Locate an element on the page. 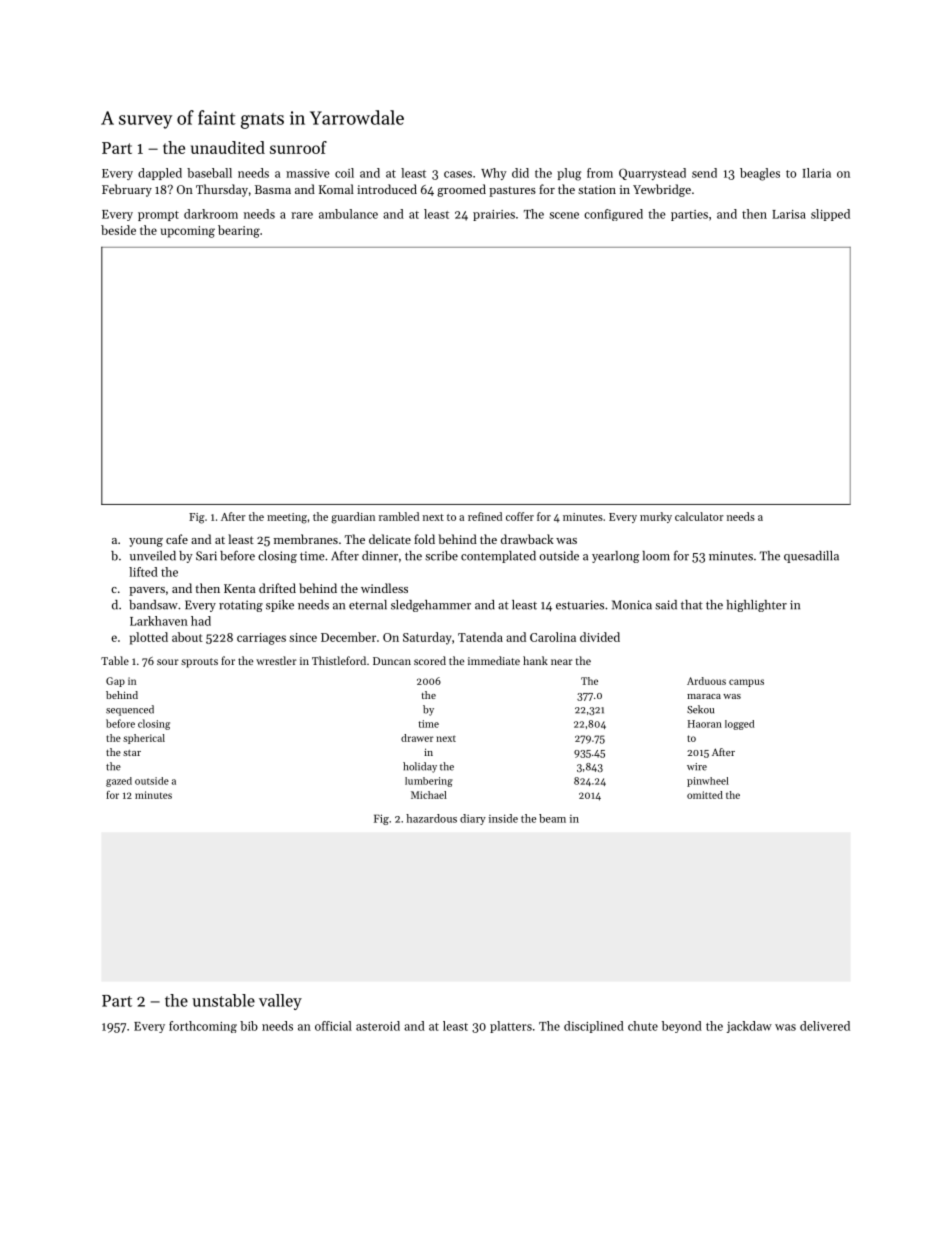  quesadilla is located at coordinates (811, 557).
